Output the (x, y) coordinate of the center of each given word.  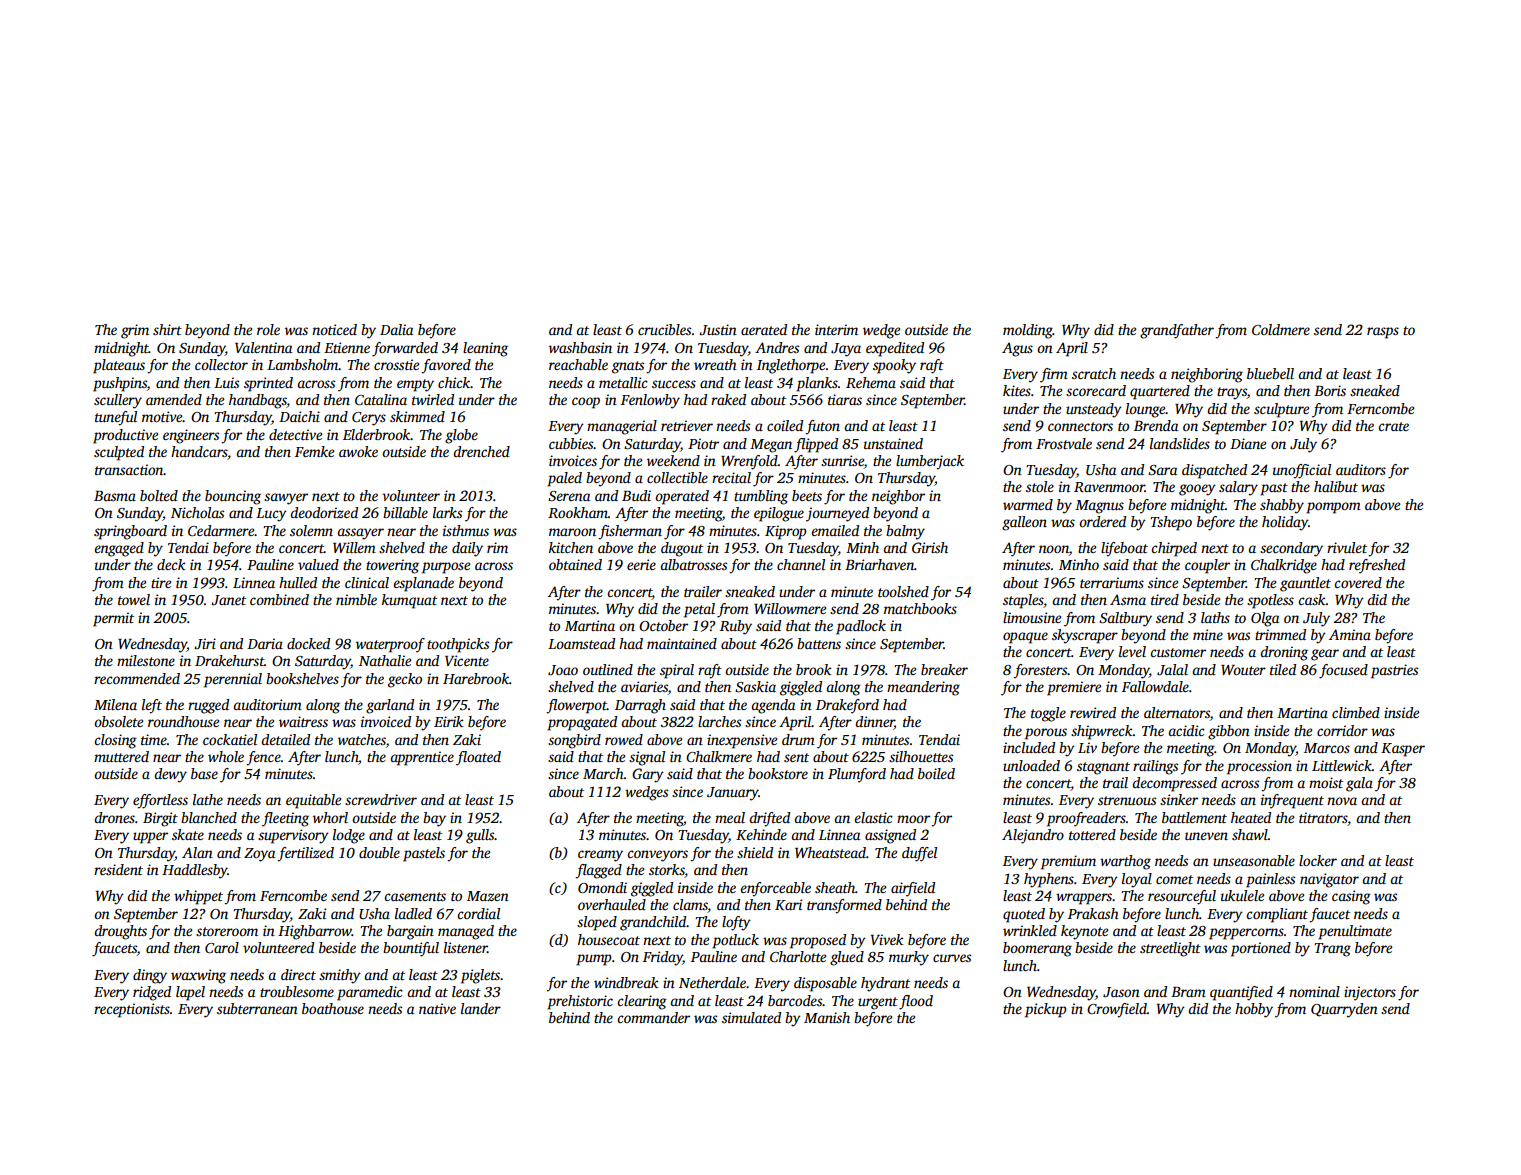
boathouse (333, 1008)
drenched (481, 451)
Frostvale (1064, 443)
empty (415, 385)
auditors (1361, 469)
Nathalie (385, 660)
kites (1017, 390)
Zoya (259, 855)
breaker (944, 669)
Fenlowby (650, 401)
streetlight (1170, 949)
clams (690, 906)
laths (1215, 617)
